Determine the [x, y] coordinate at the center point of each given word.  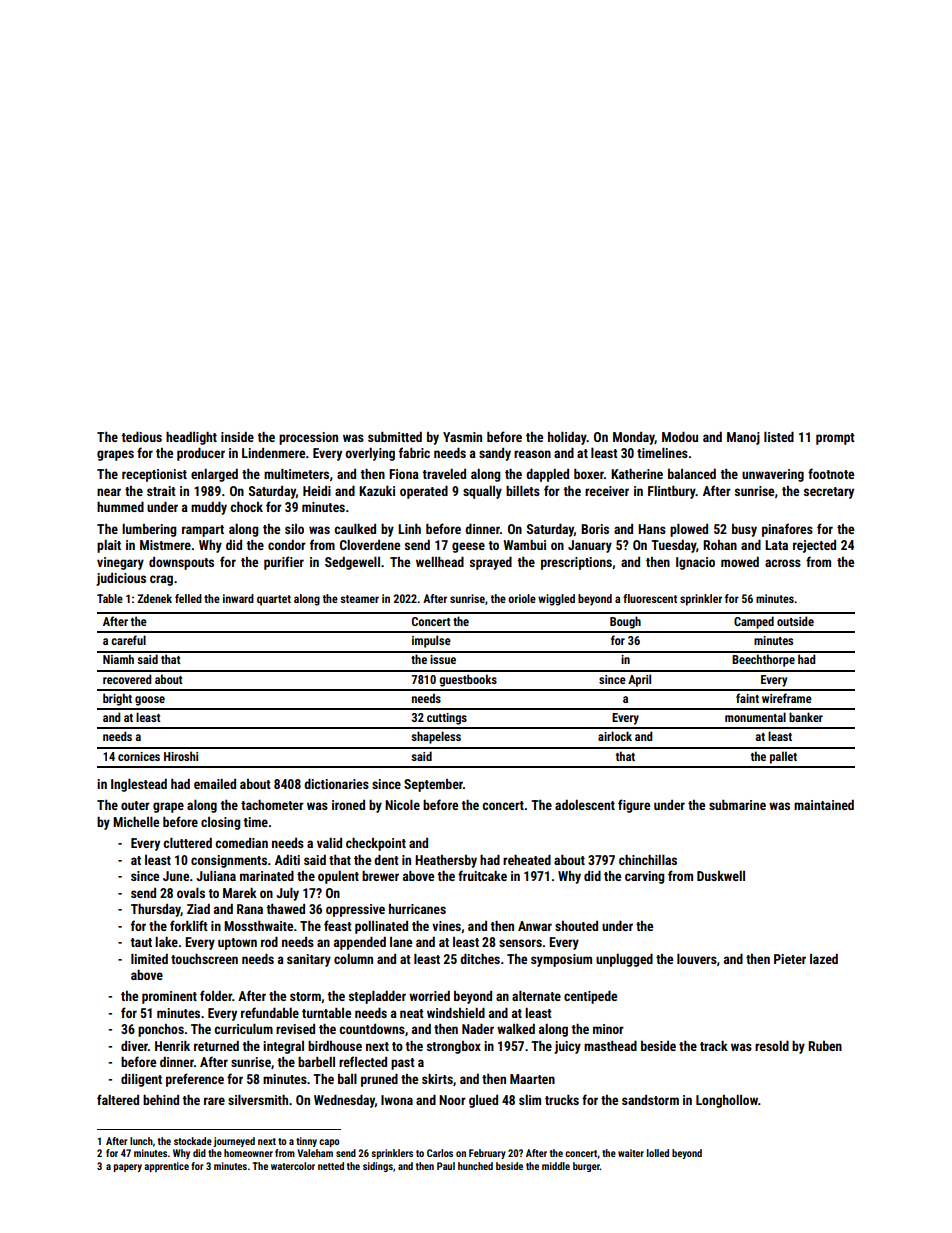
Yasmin [462, 437]
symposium [561, 960]
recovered [127, 679]
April [639, 680]
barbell [316, 1062]
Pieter [790, 959]
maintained [824, 805]
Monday [634, 438]
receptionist [154, 475]
